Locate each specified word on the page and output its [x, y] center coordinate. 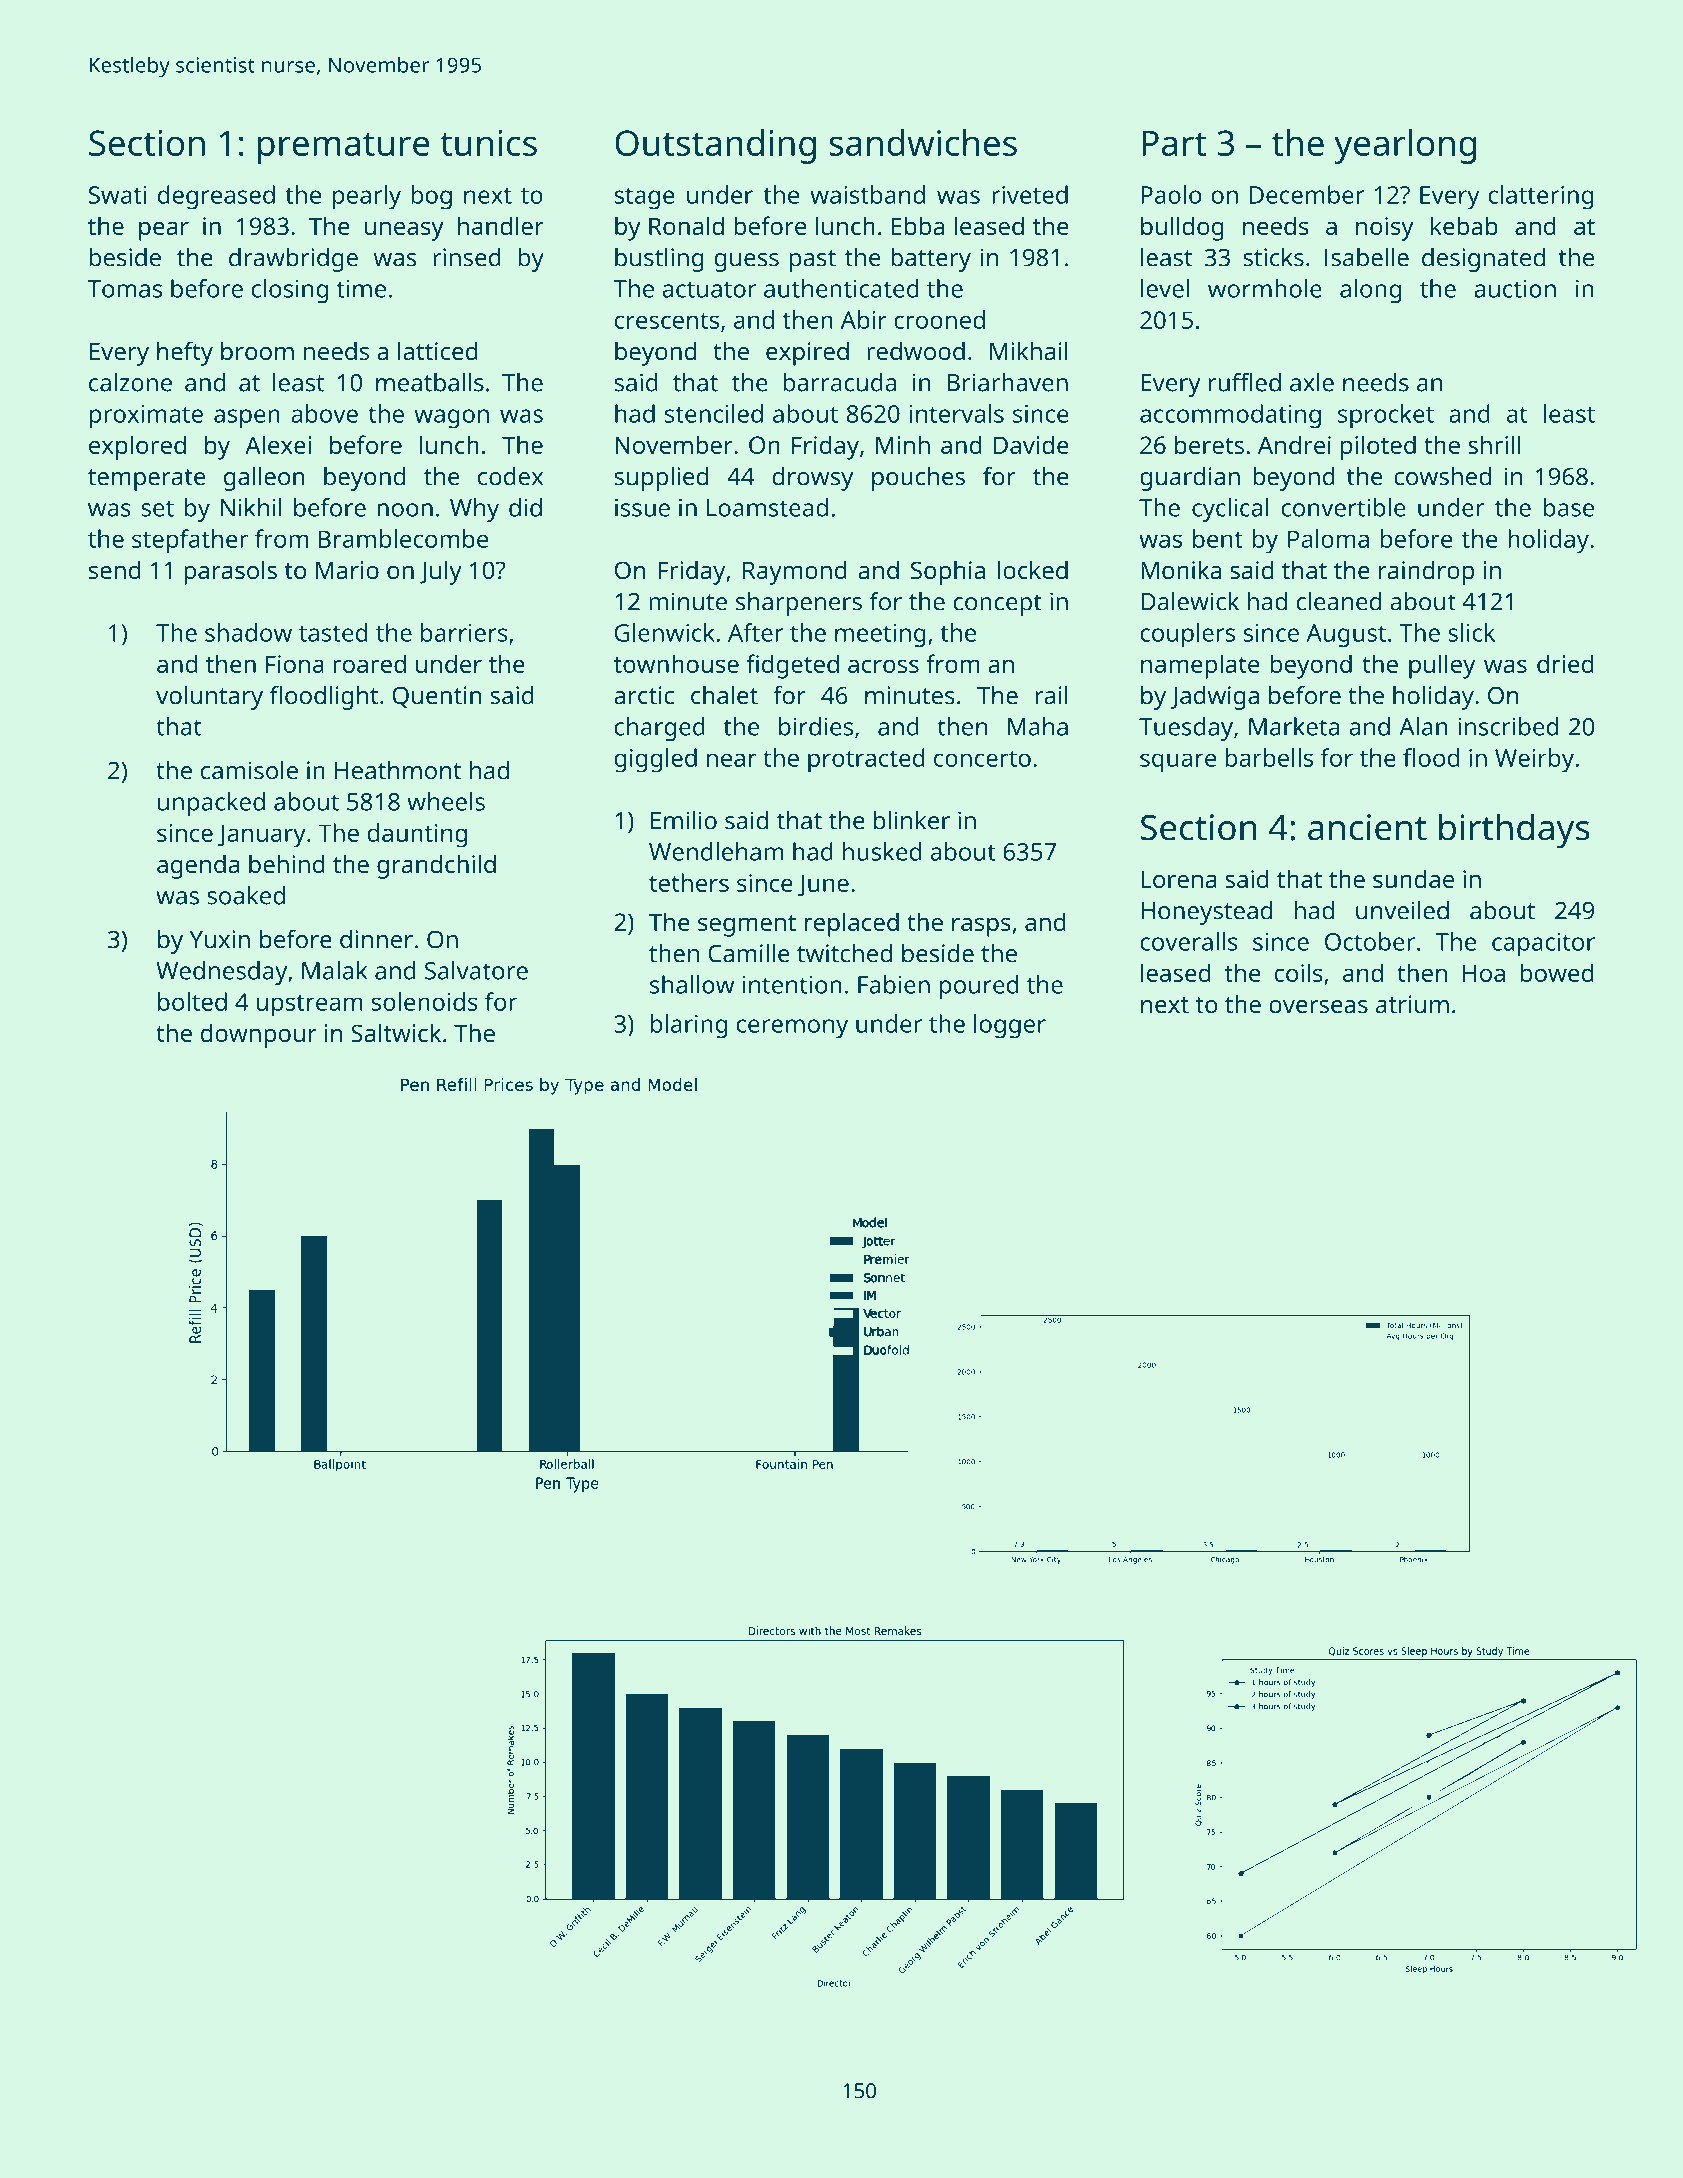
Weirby [1534, 760]
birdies [816, 726]
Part [1174, 143]
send [115, 569]
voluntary [209, 698]
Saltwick [396, 1032]
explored [137, 447]
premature [343, 148]
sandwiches [923, 142]
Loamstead [767, 507]
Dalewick [1190, 601]
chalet [724, 695]
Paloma [1328, 538]
